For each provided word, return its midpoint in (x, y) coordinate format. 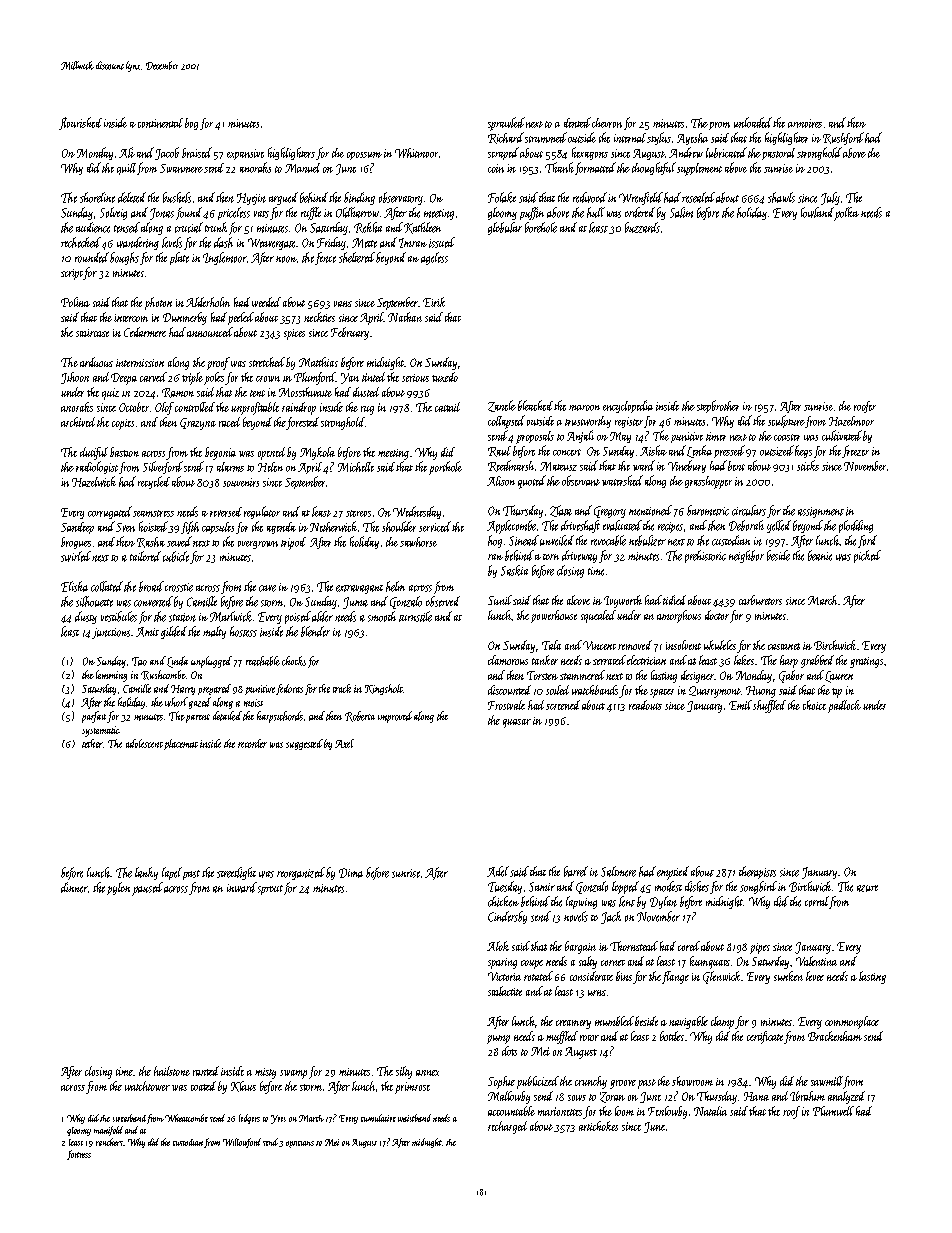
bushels (177, 197)
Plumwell (833, 1111)
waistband (414, 1118)
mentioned (650, 510)
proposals (535, 437)
